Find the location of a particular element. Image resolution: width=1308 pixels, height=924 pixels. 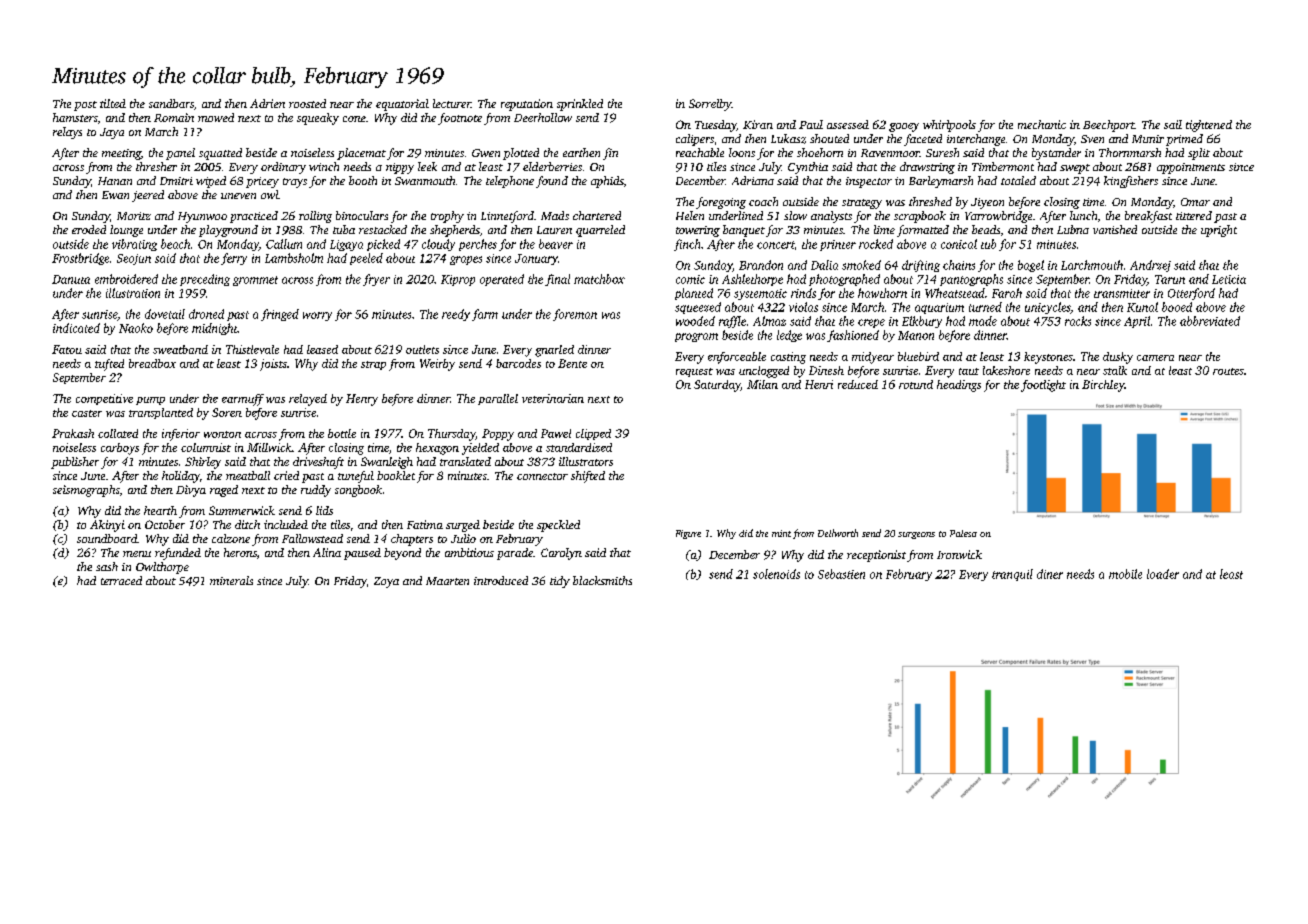

Lambsholm is located at coordinates (294, 258).
